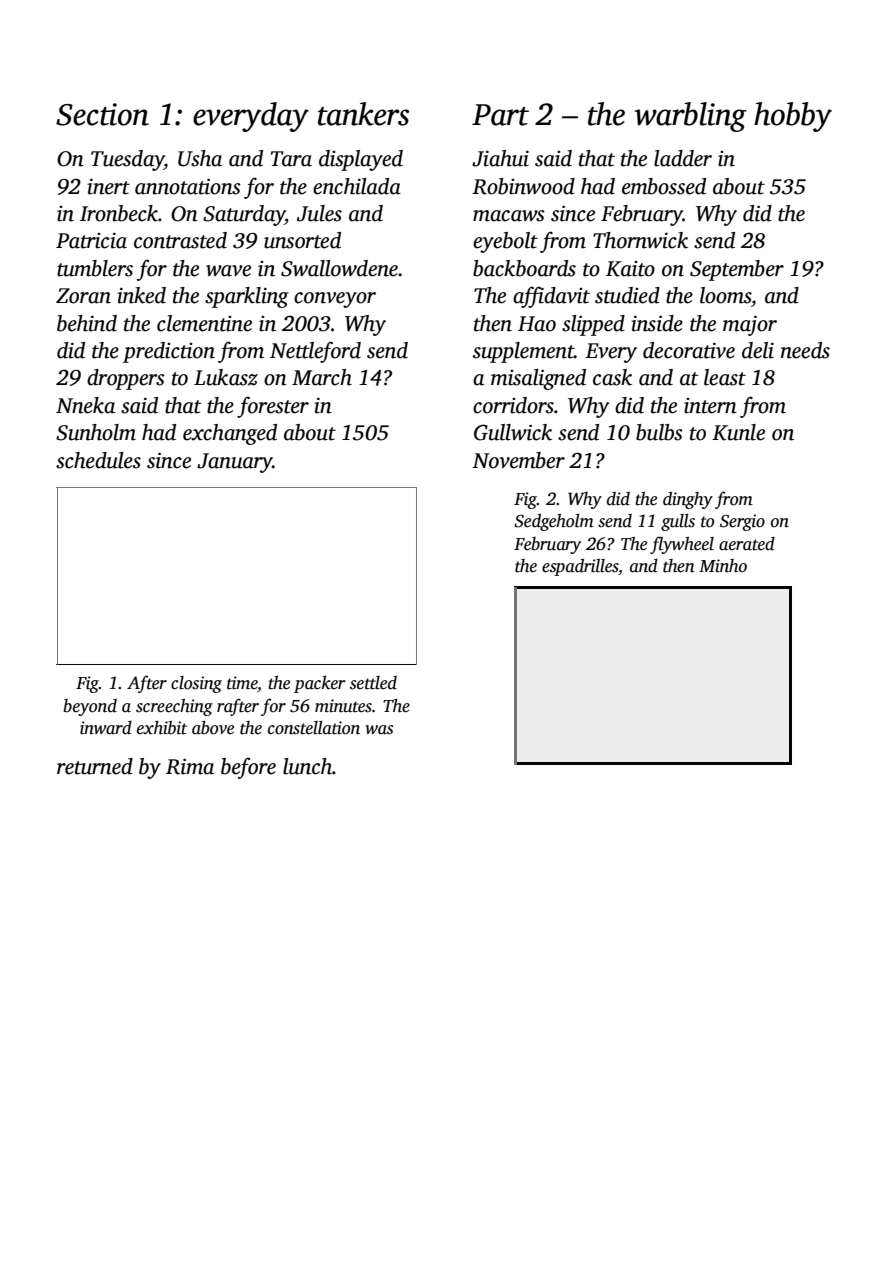 The height and width of the image is (1263, 890). What do you see at coordinates (691, 117) in the image?
I see `warbling` at bounding box center [691, 117].
